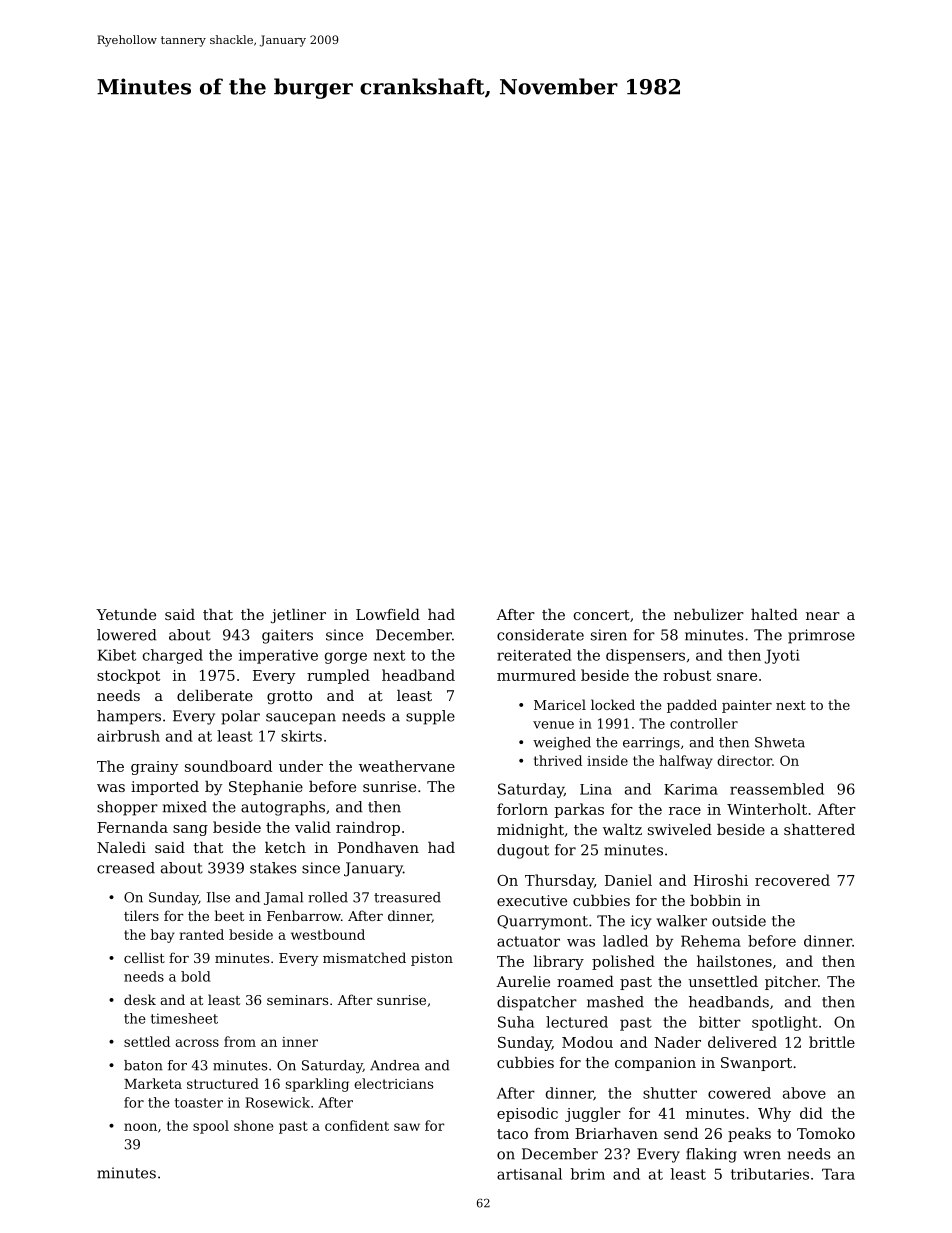 The image size is (952, 1233). Describe the element at coordinates (542, 922) in the image. I see `Quarrymont` at that location.
